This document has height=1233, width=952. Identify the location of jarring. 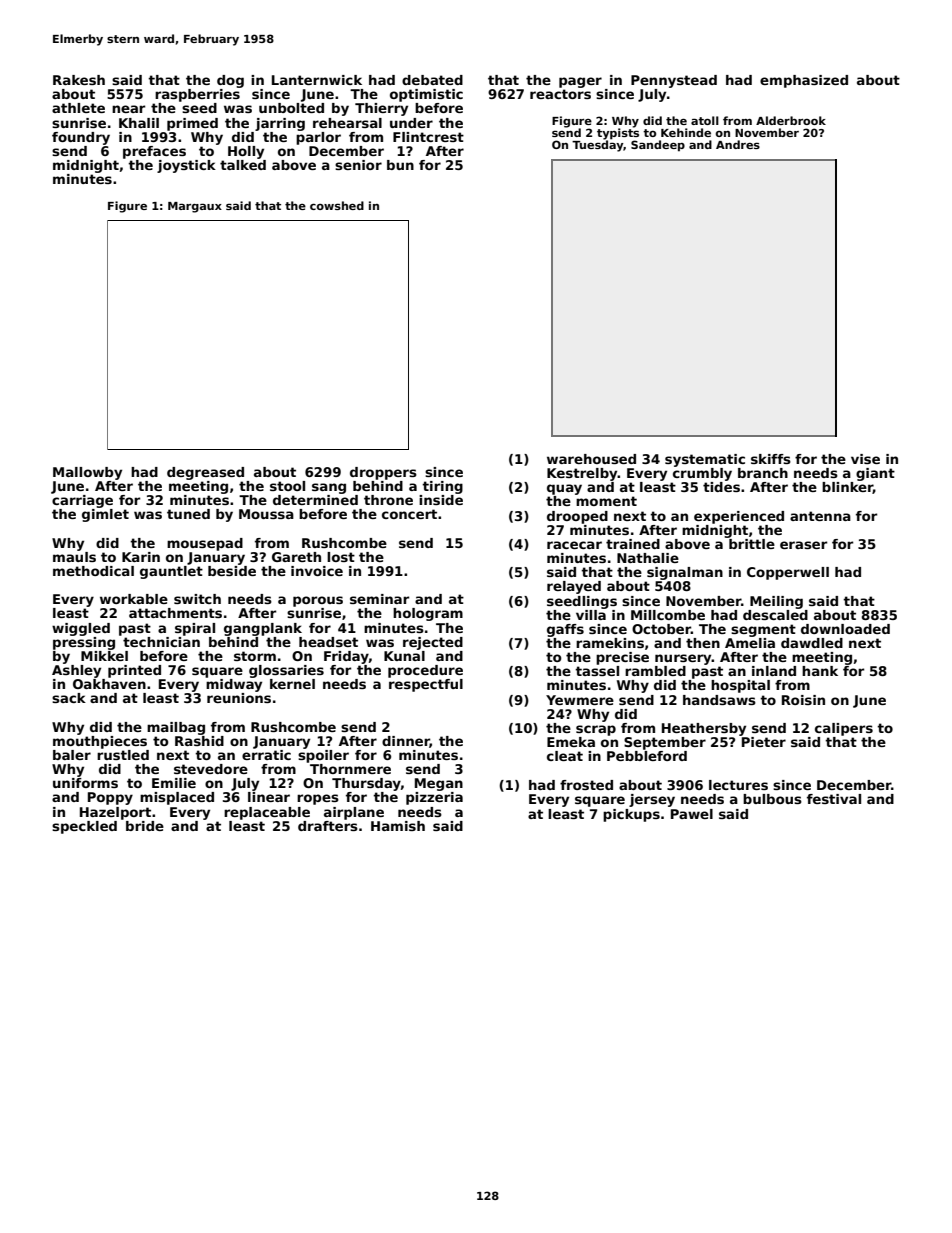
(280, 124).
